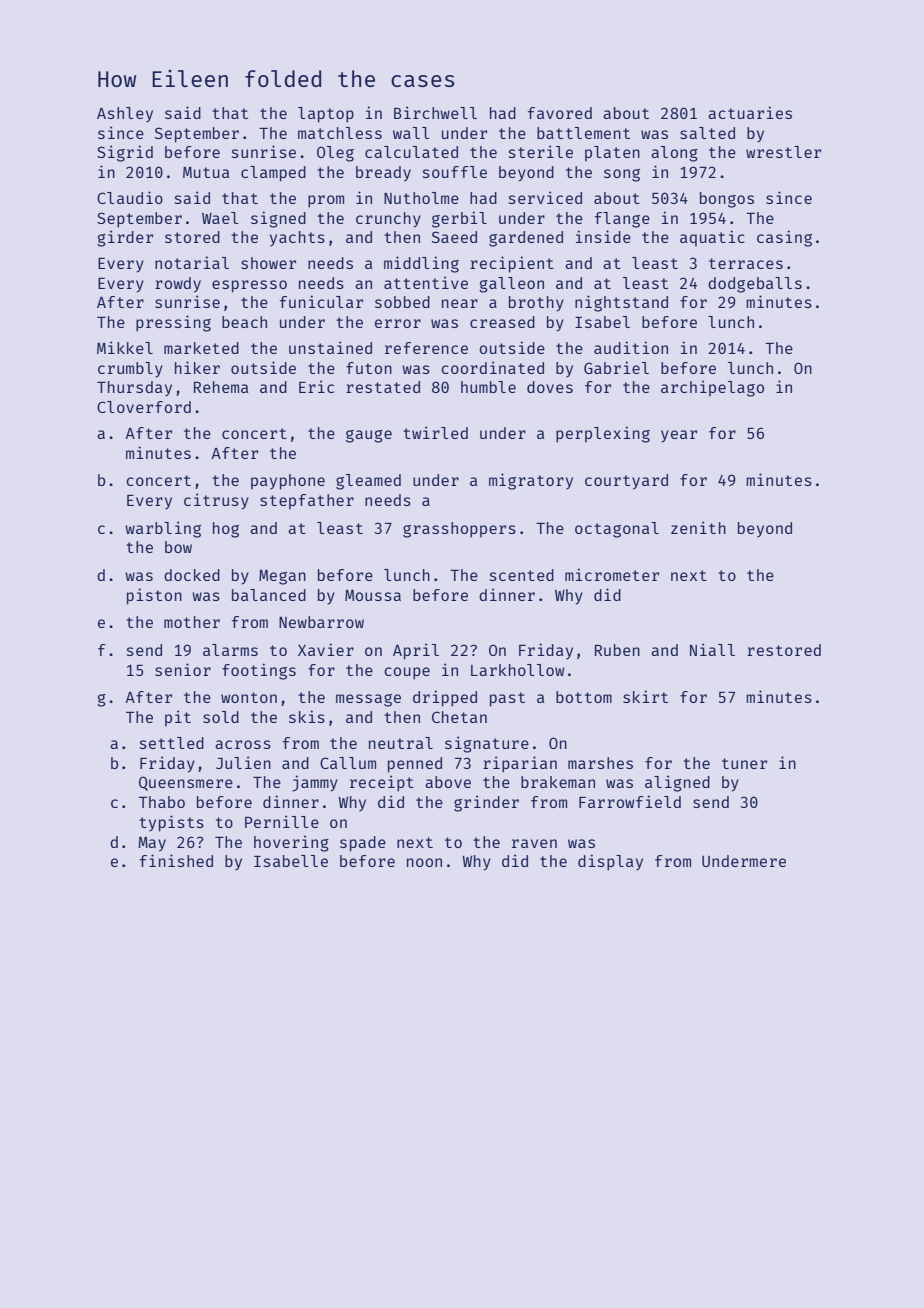  I want to click on finished, so click(176, 860).
